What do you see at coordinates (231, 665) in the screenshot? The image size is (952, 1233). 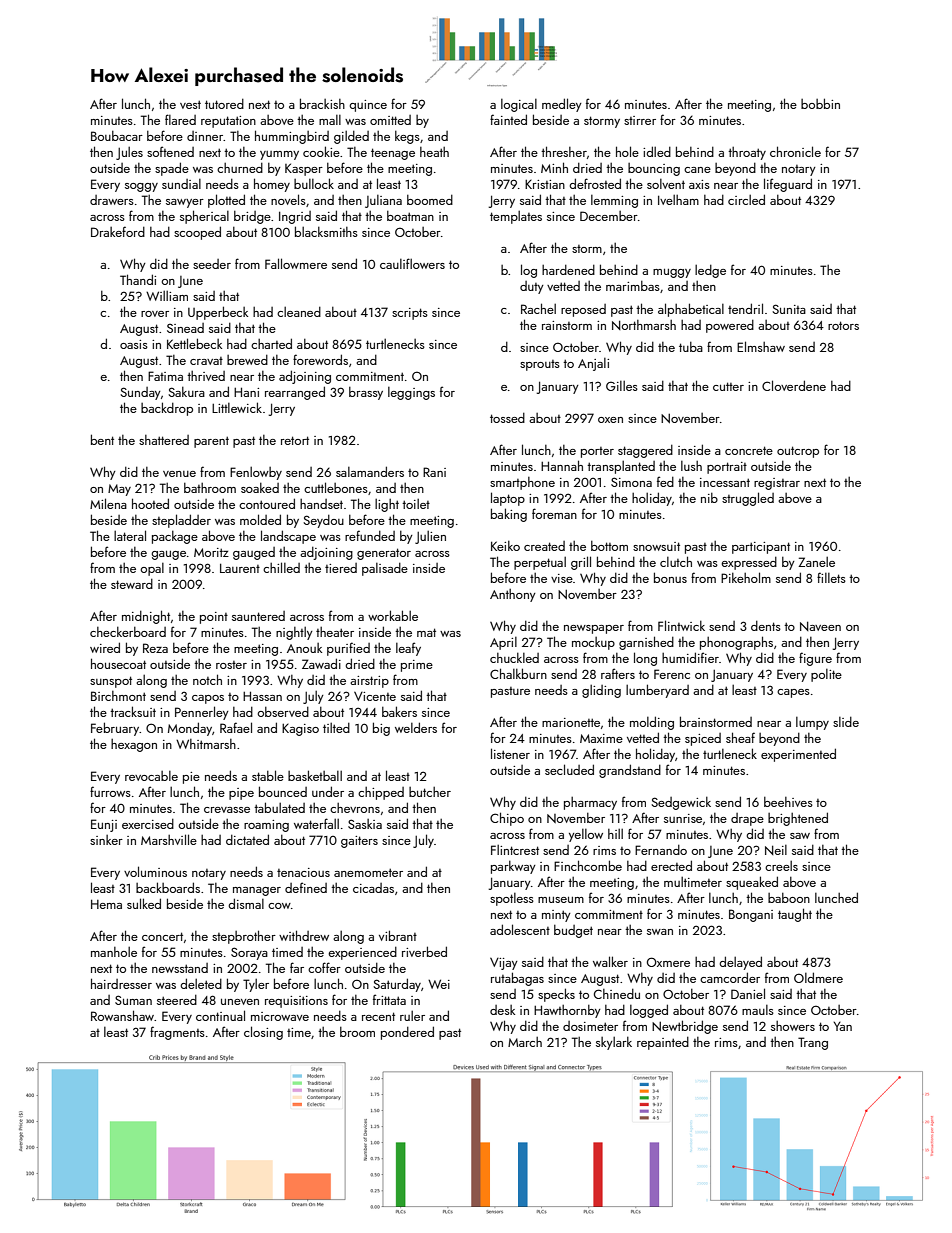 I see `roster` at bounding box center [231, 665].
